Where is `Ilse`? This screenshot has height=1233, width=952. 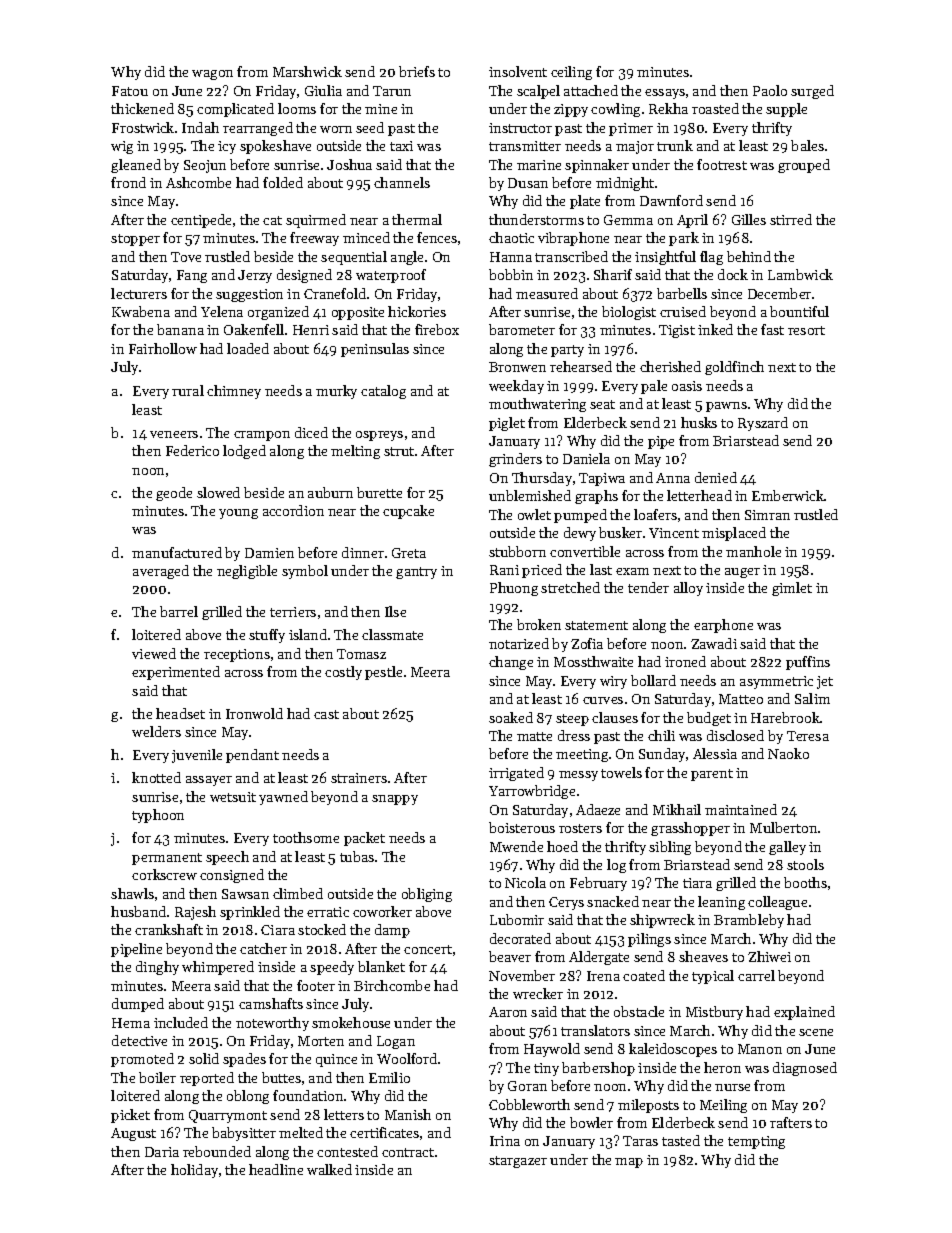 Ilse is located at coordinates (395, 611).
